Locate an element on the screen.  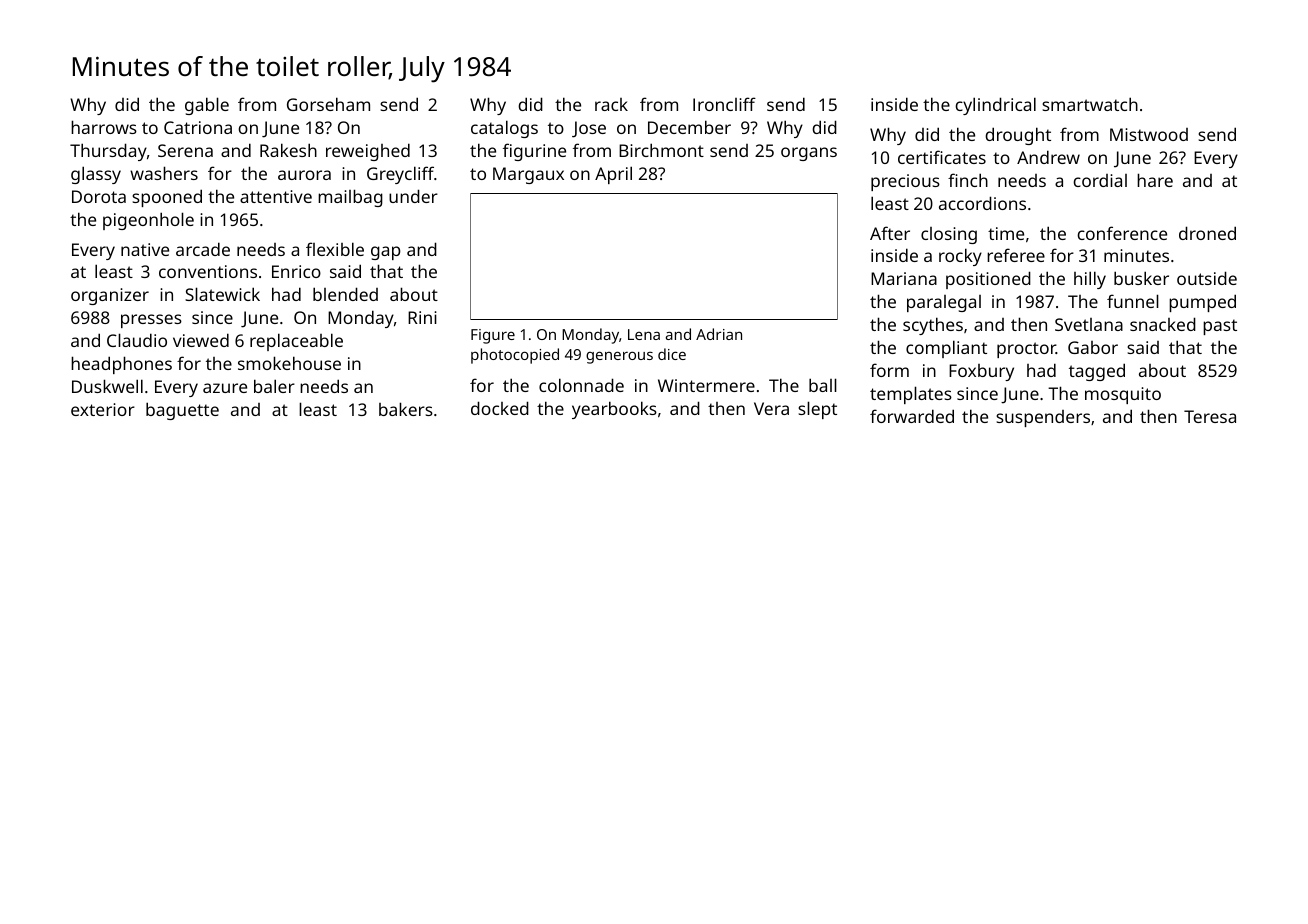
Mariana is located at coordinates (904, 278).
